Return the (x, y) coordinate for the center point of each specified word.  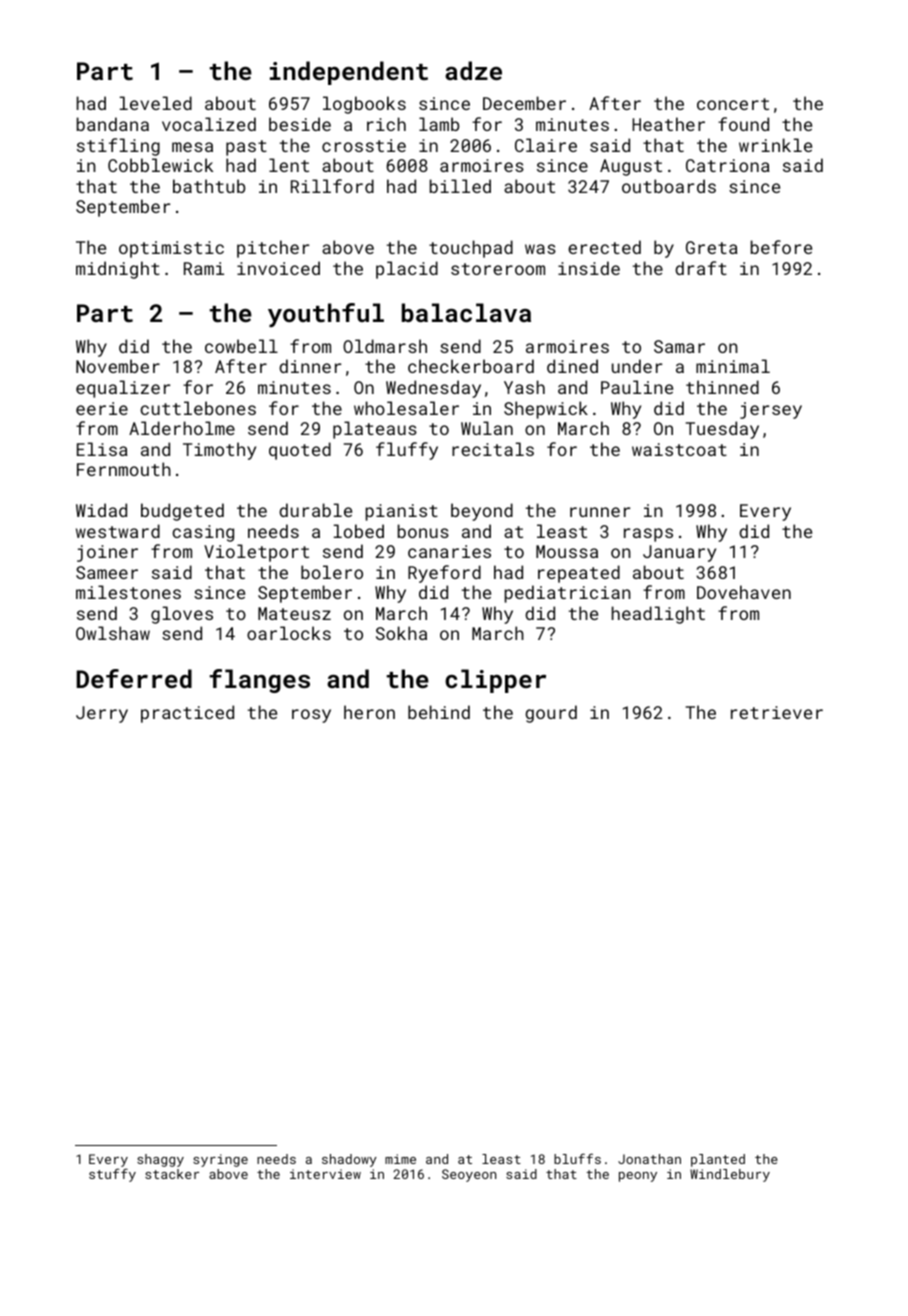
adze (473, 70)
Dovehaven (744, 592)
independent (349, 73)
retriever (777, 712)
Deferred (134, 678)
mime (400, 1159)
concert (733, 104)
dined (572, 366)
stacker (172, 1174)
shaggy (160, 1160)
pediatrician (568, 594)
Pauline (637, 387)
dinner (310, 366)
